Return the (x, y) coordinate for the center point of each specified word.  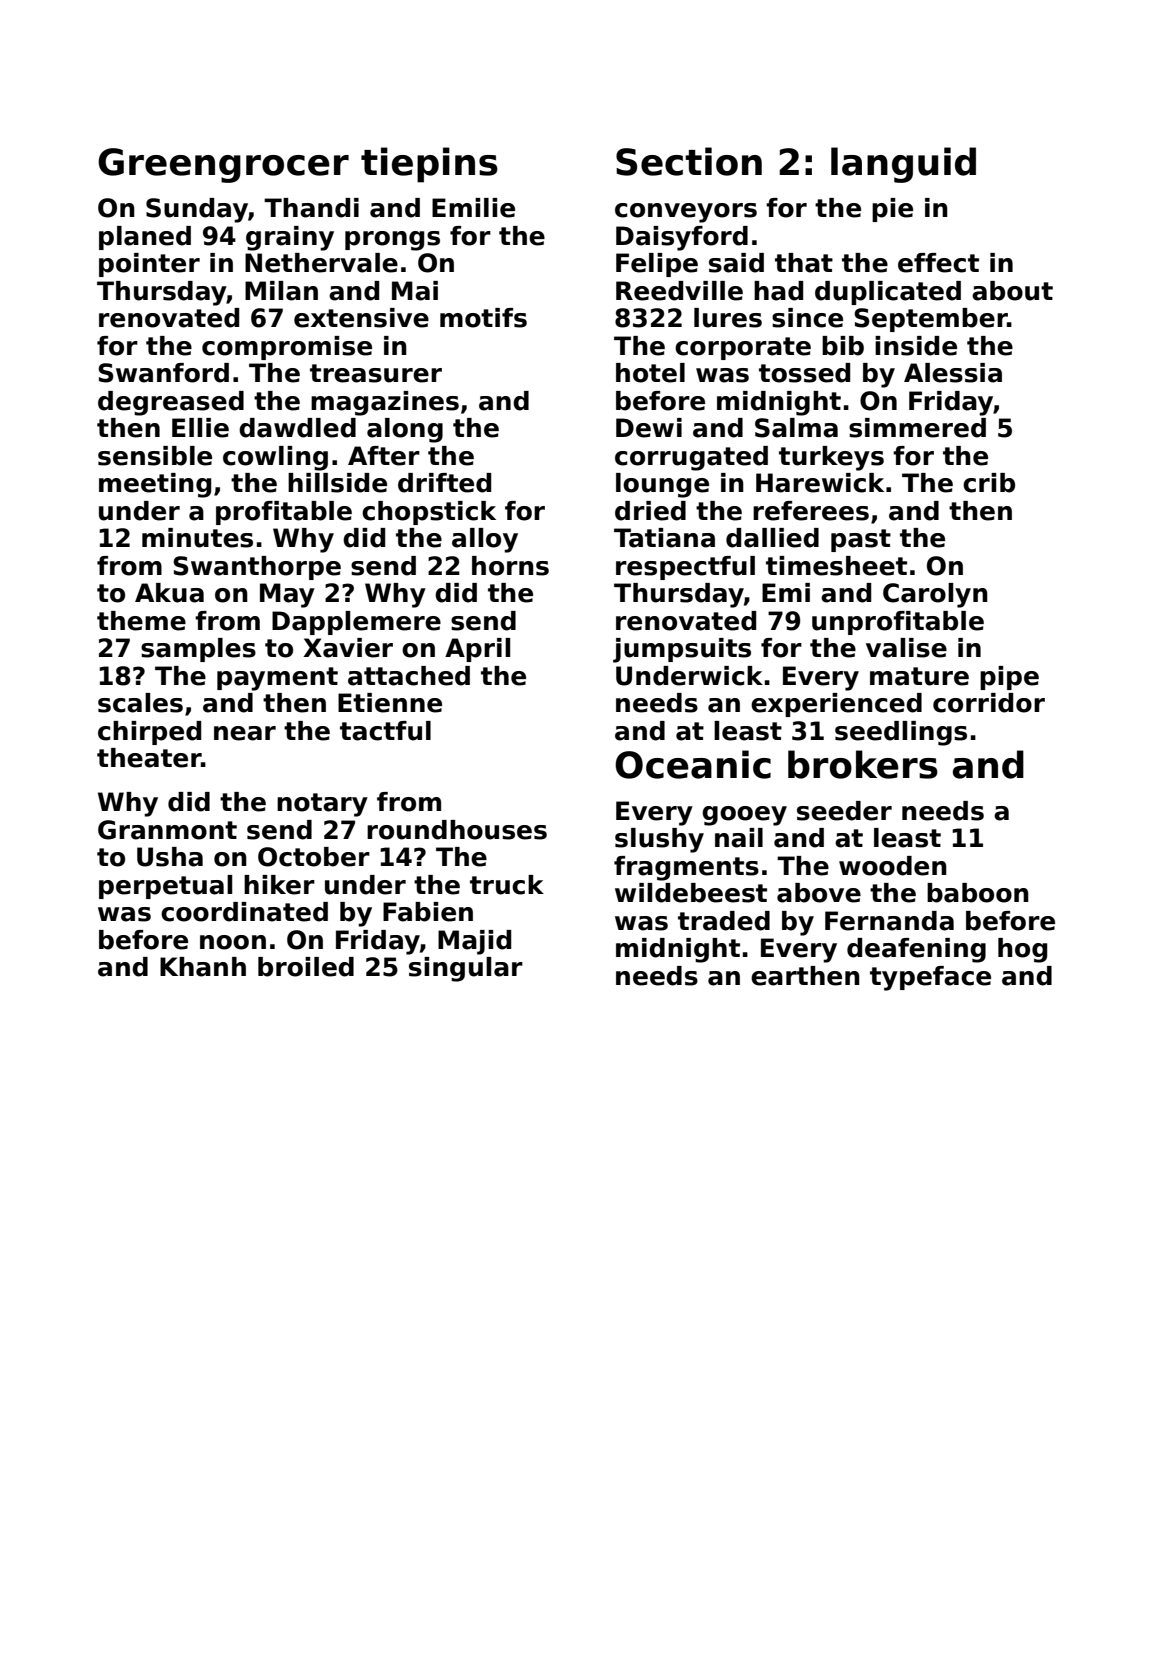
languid (903, 165)
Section (689, 161)
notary (322, 805)
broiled (306, 967)
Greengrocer (223, 165)
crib (989, 483)
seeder (844, 811)
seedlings (901, 733)
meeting (155, 485)
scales (140, 703)
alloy (485, 540)
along (405, 430)
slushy (659, 840)
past (861, 540)
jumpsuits (682, 650)
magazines (385, 403)
